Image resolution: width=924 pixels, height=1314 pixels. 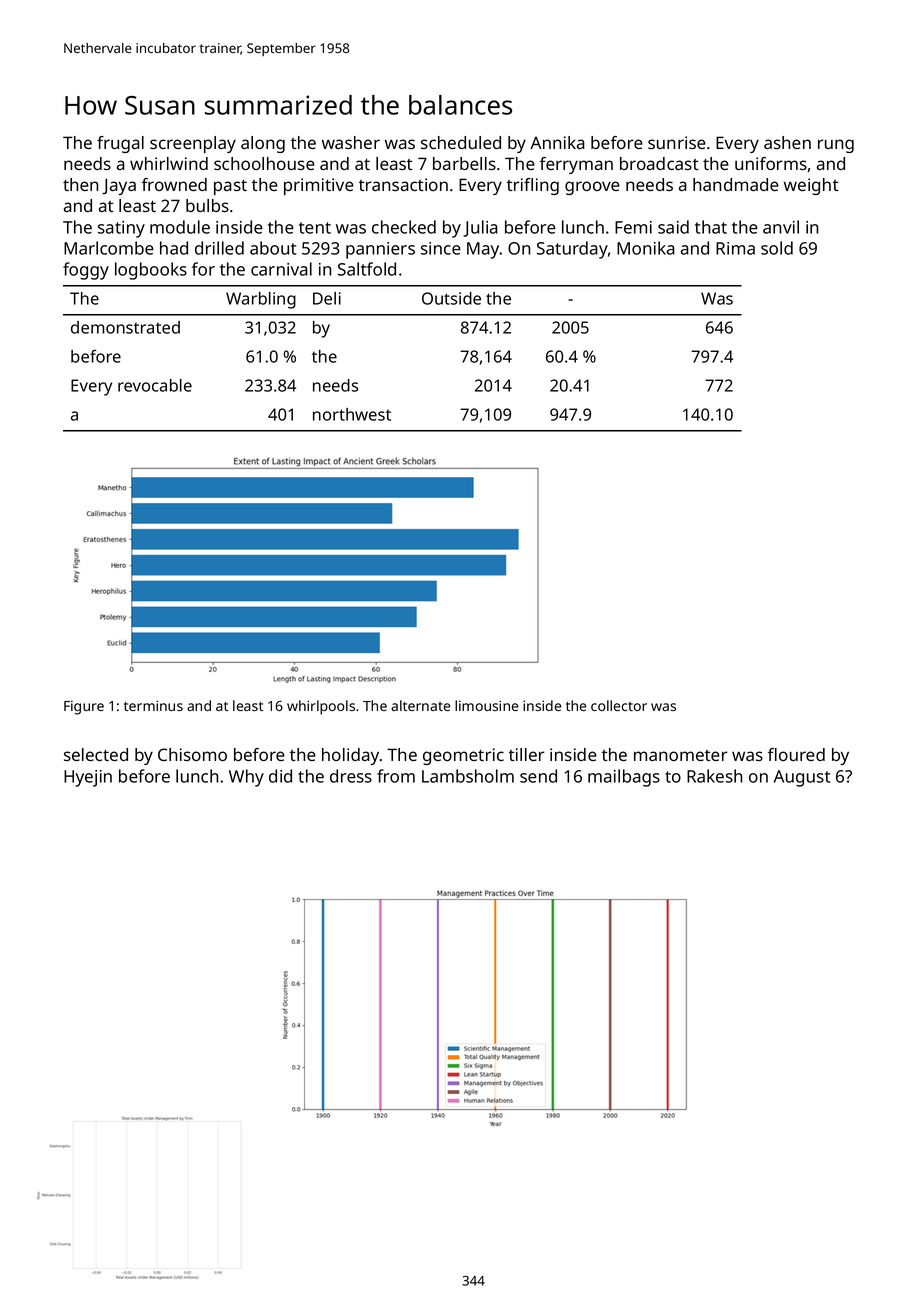 What do you see at coordinates (533, 186) in the document?
I see `trifling` at bounding box center [533, 186].
